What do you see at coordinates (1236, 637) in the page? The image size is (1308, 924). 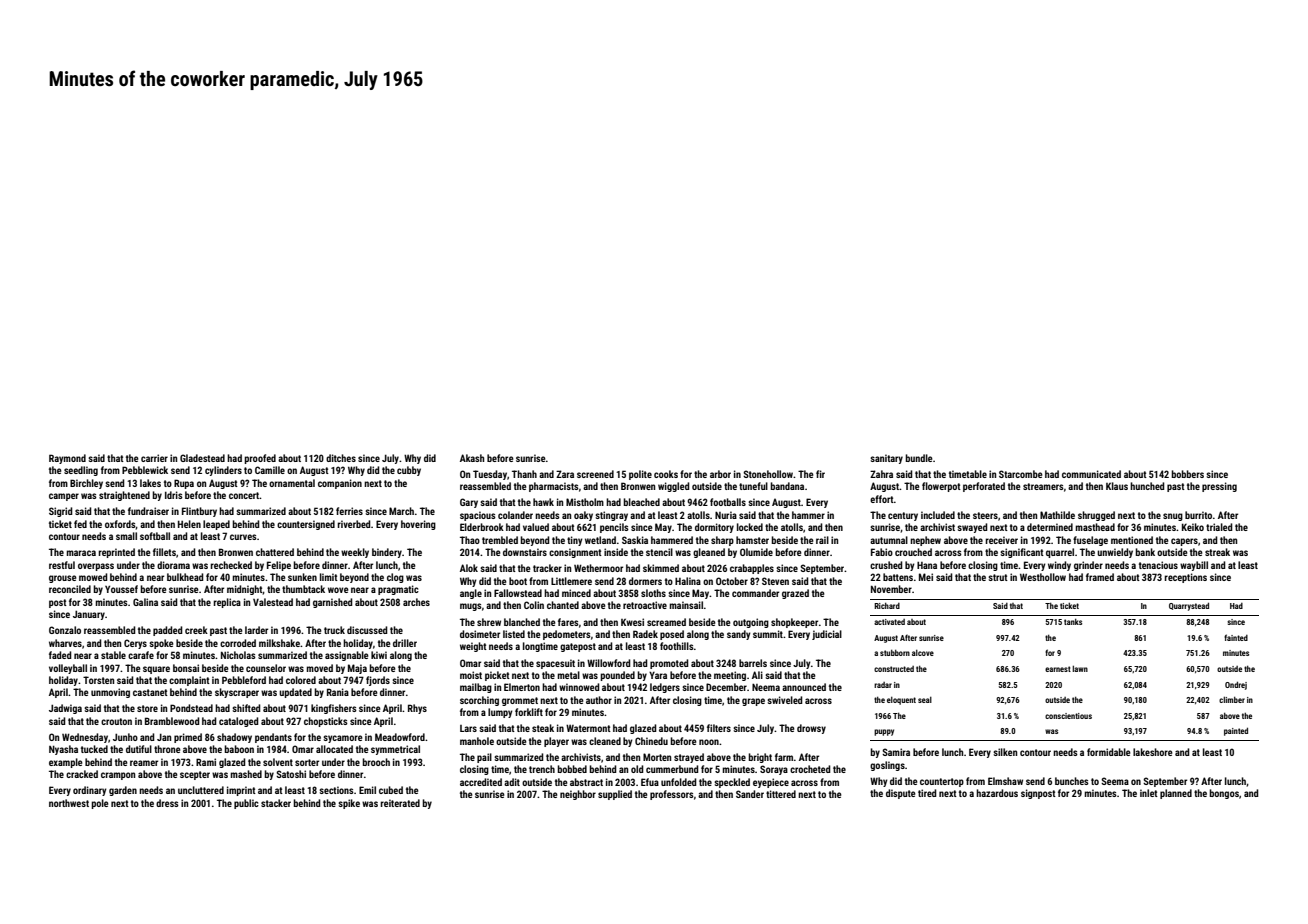 I see `fainted` at bounding box center [1236, 637].
